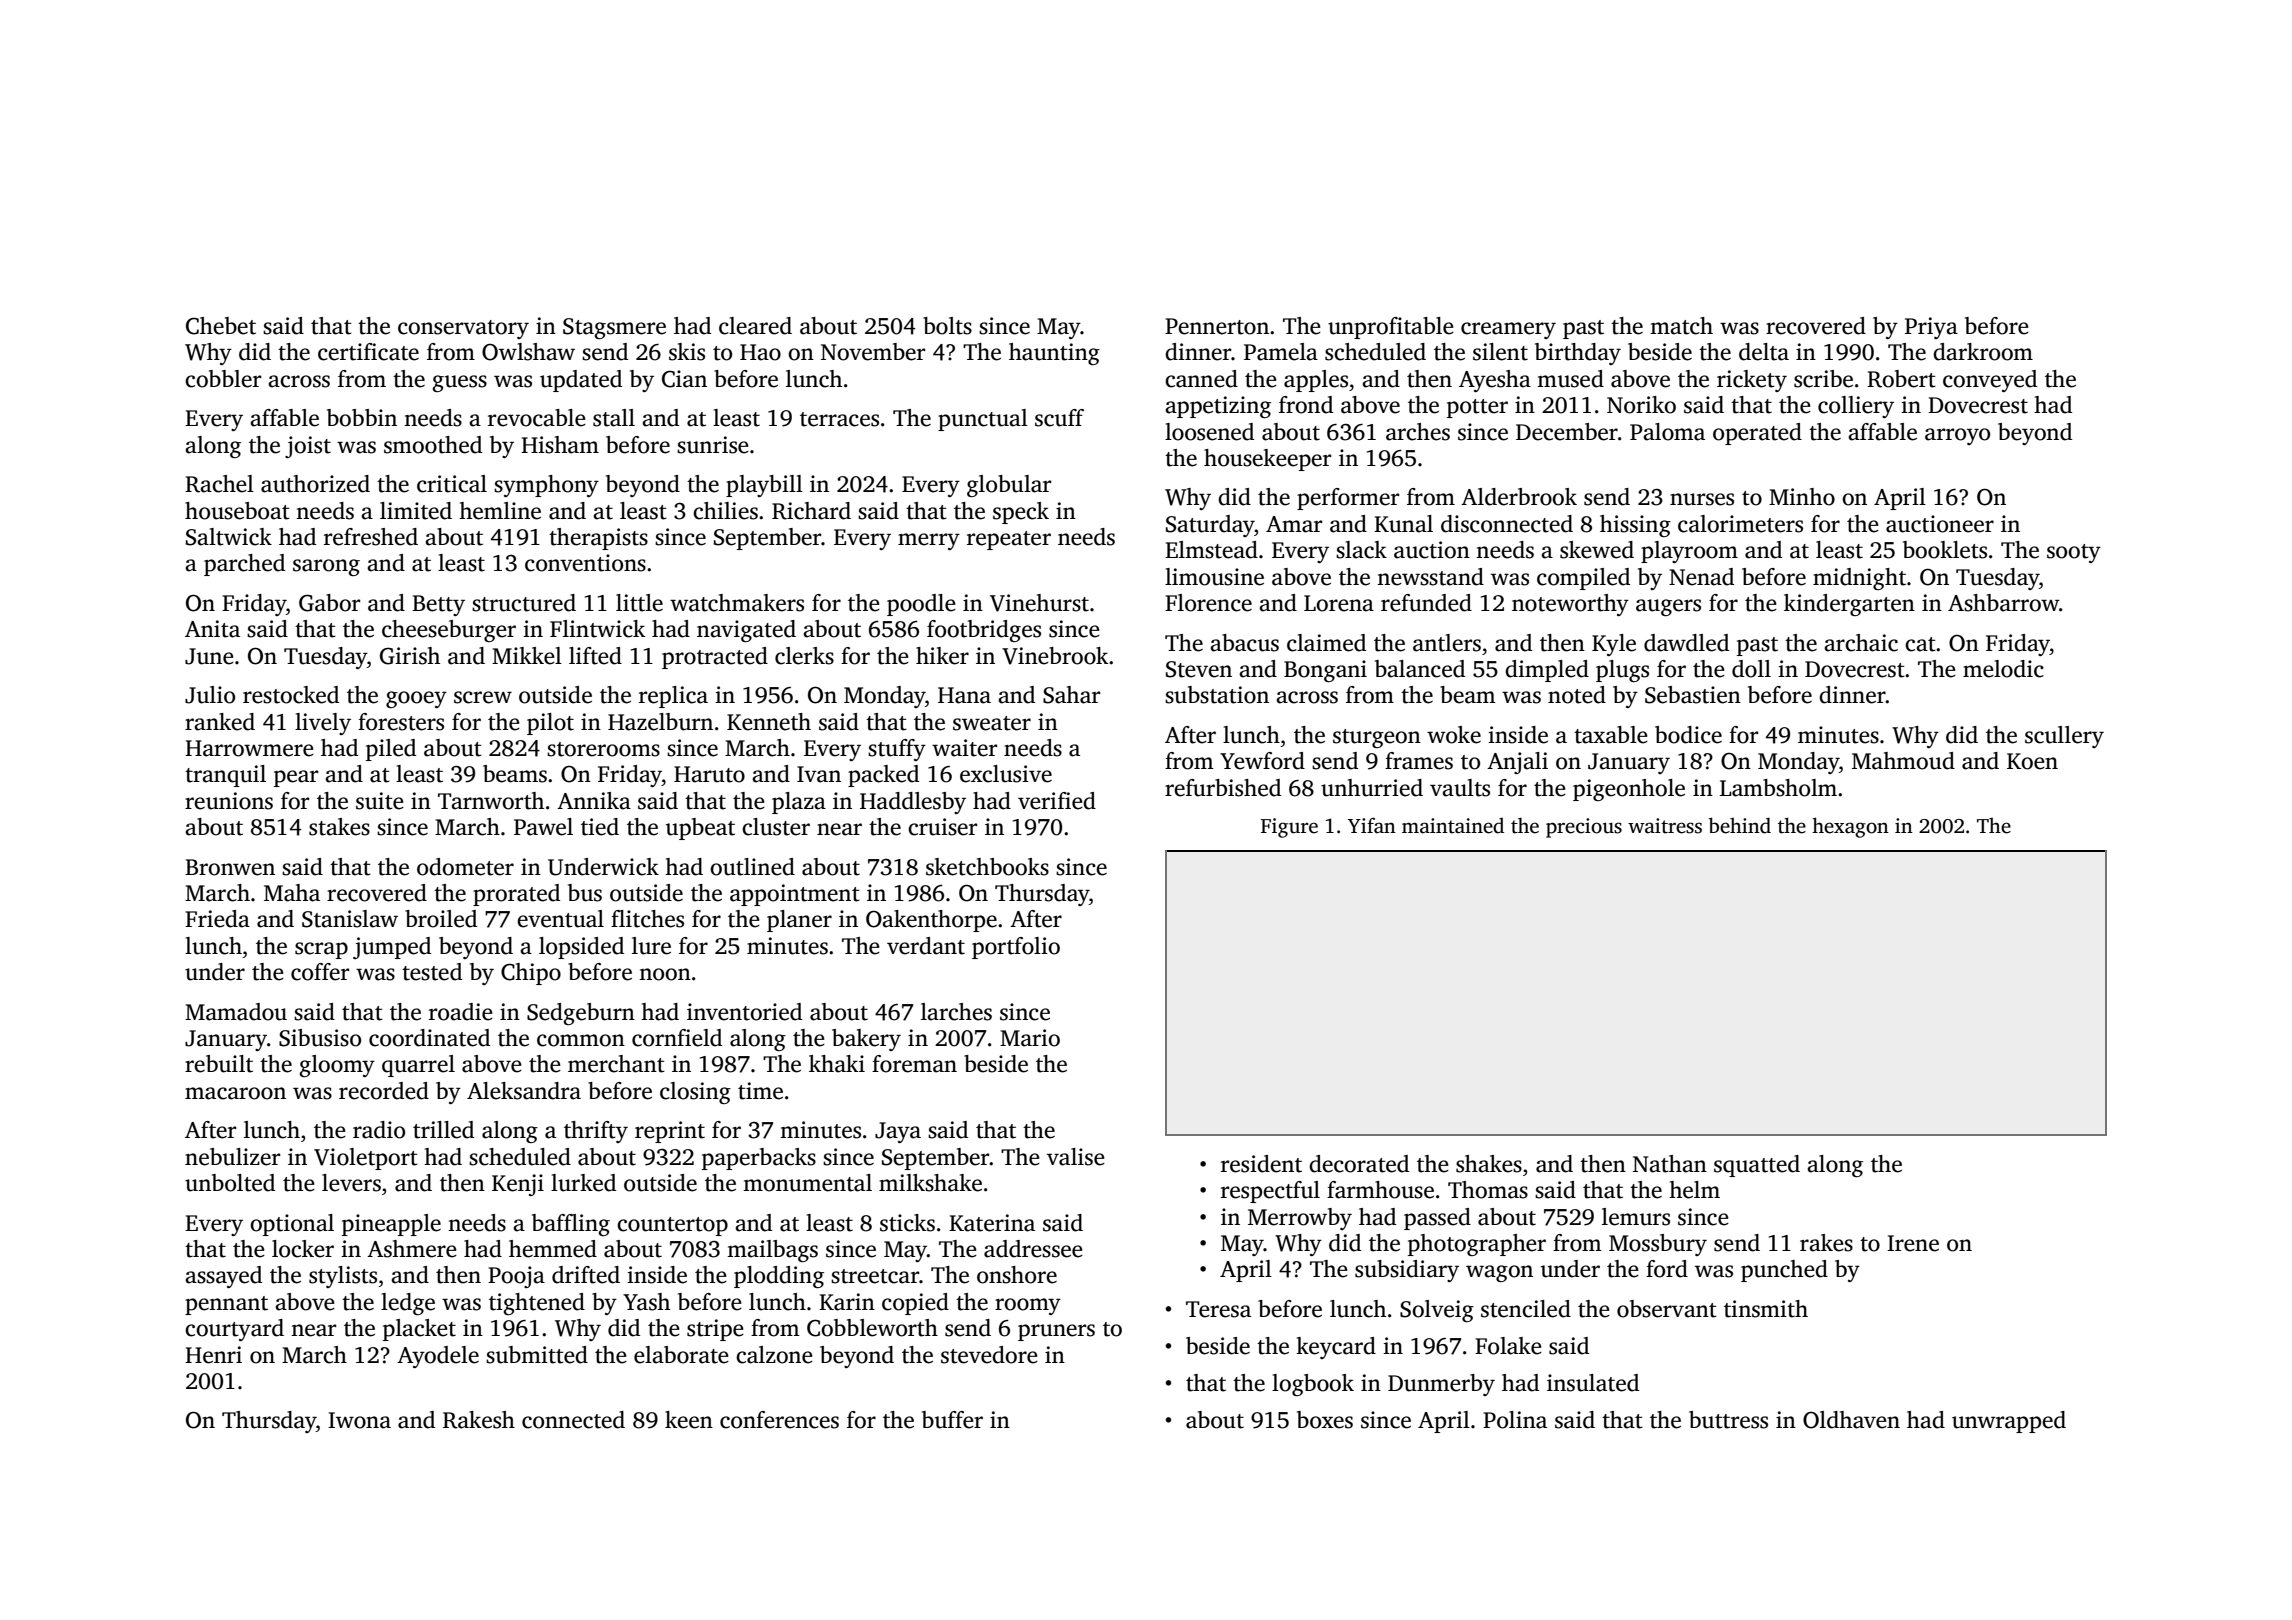 This screenshot has height=1620, width=2292. What do you see at coordinates (1670, 1164) in the screenshot?
I see `Nathan` at bounding box center [1670, 1164].
